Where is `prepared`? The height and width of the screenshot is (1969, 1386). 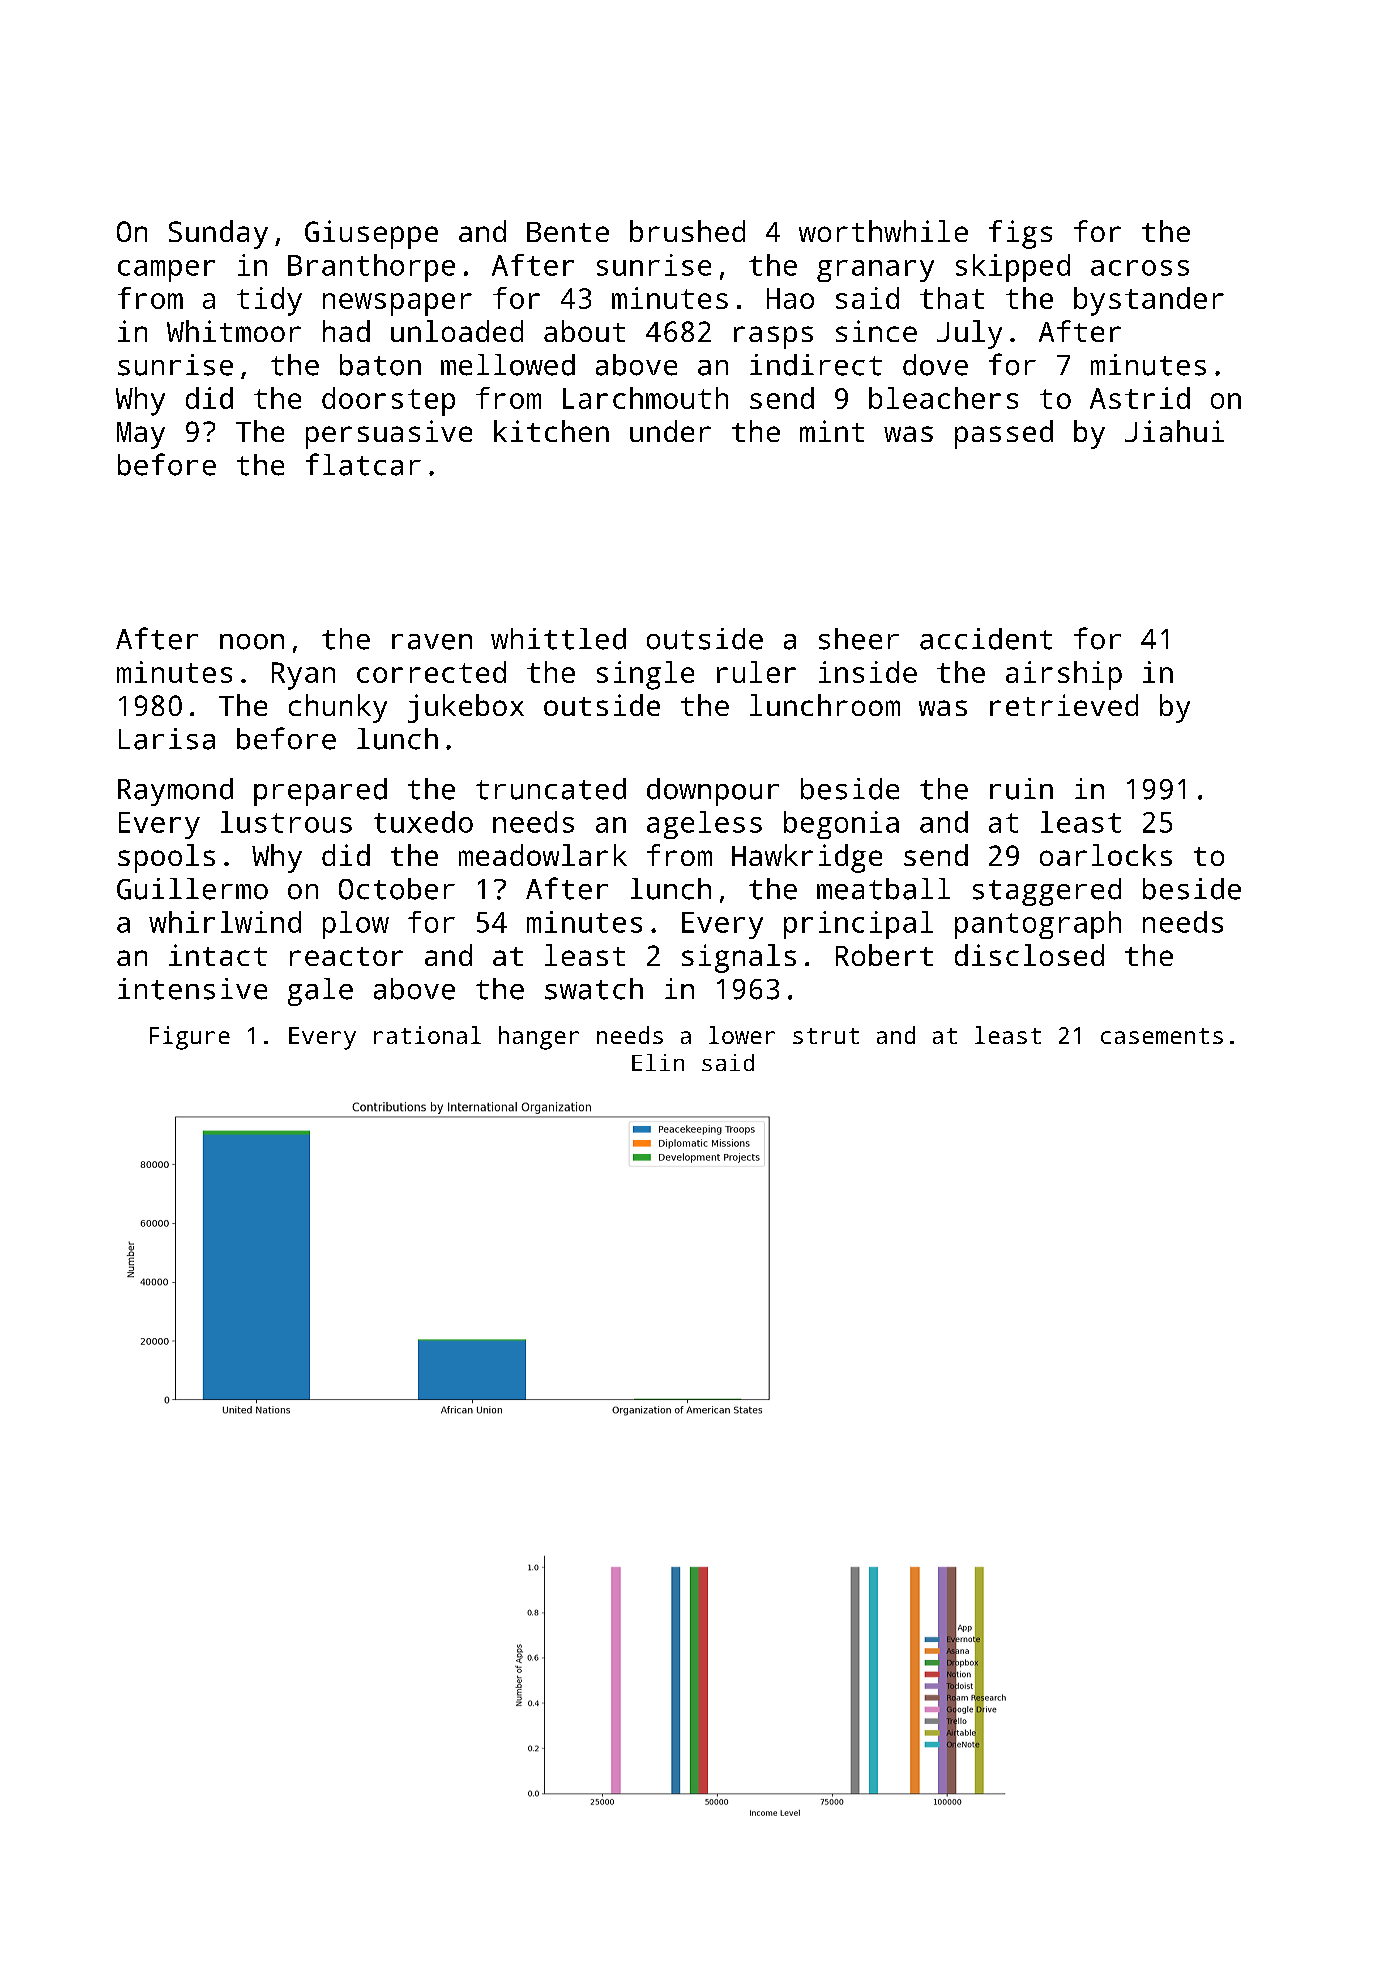
prepared is located at coordinates (320, 792).
